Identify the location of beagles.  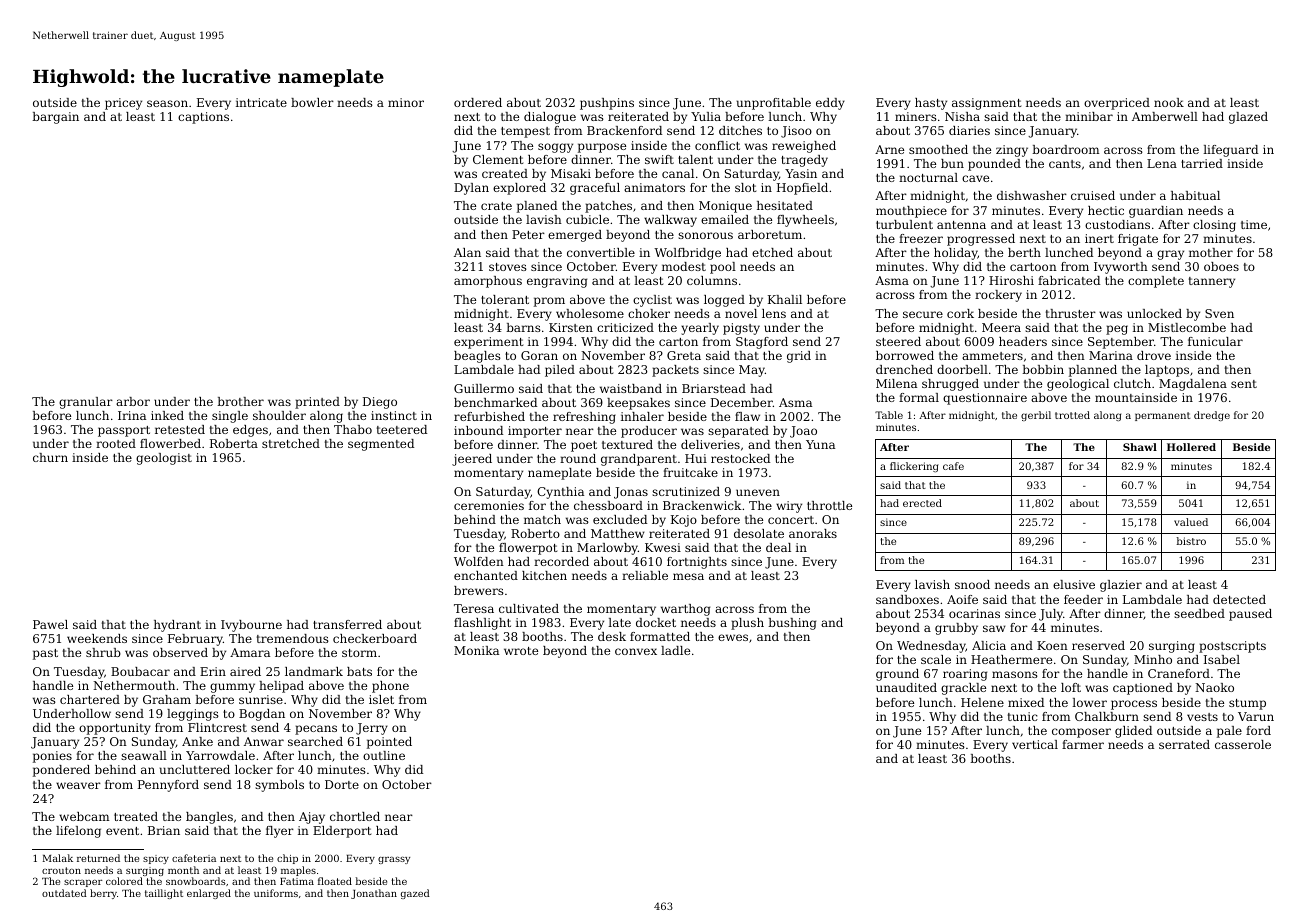
(477, 357).
